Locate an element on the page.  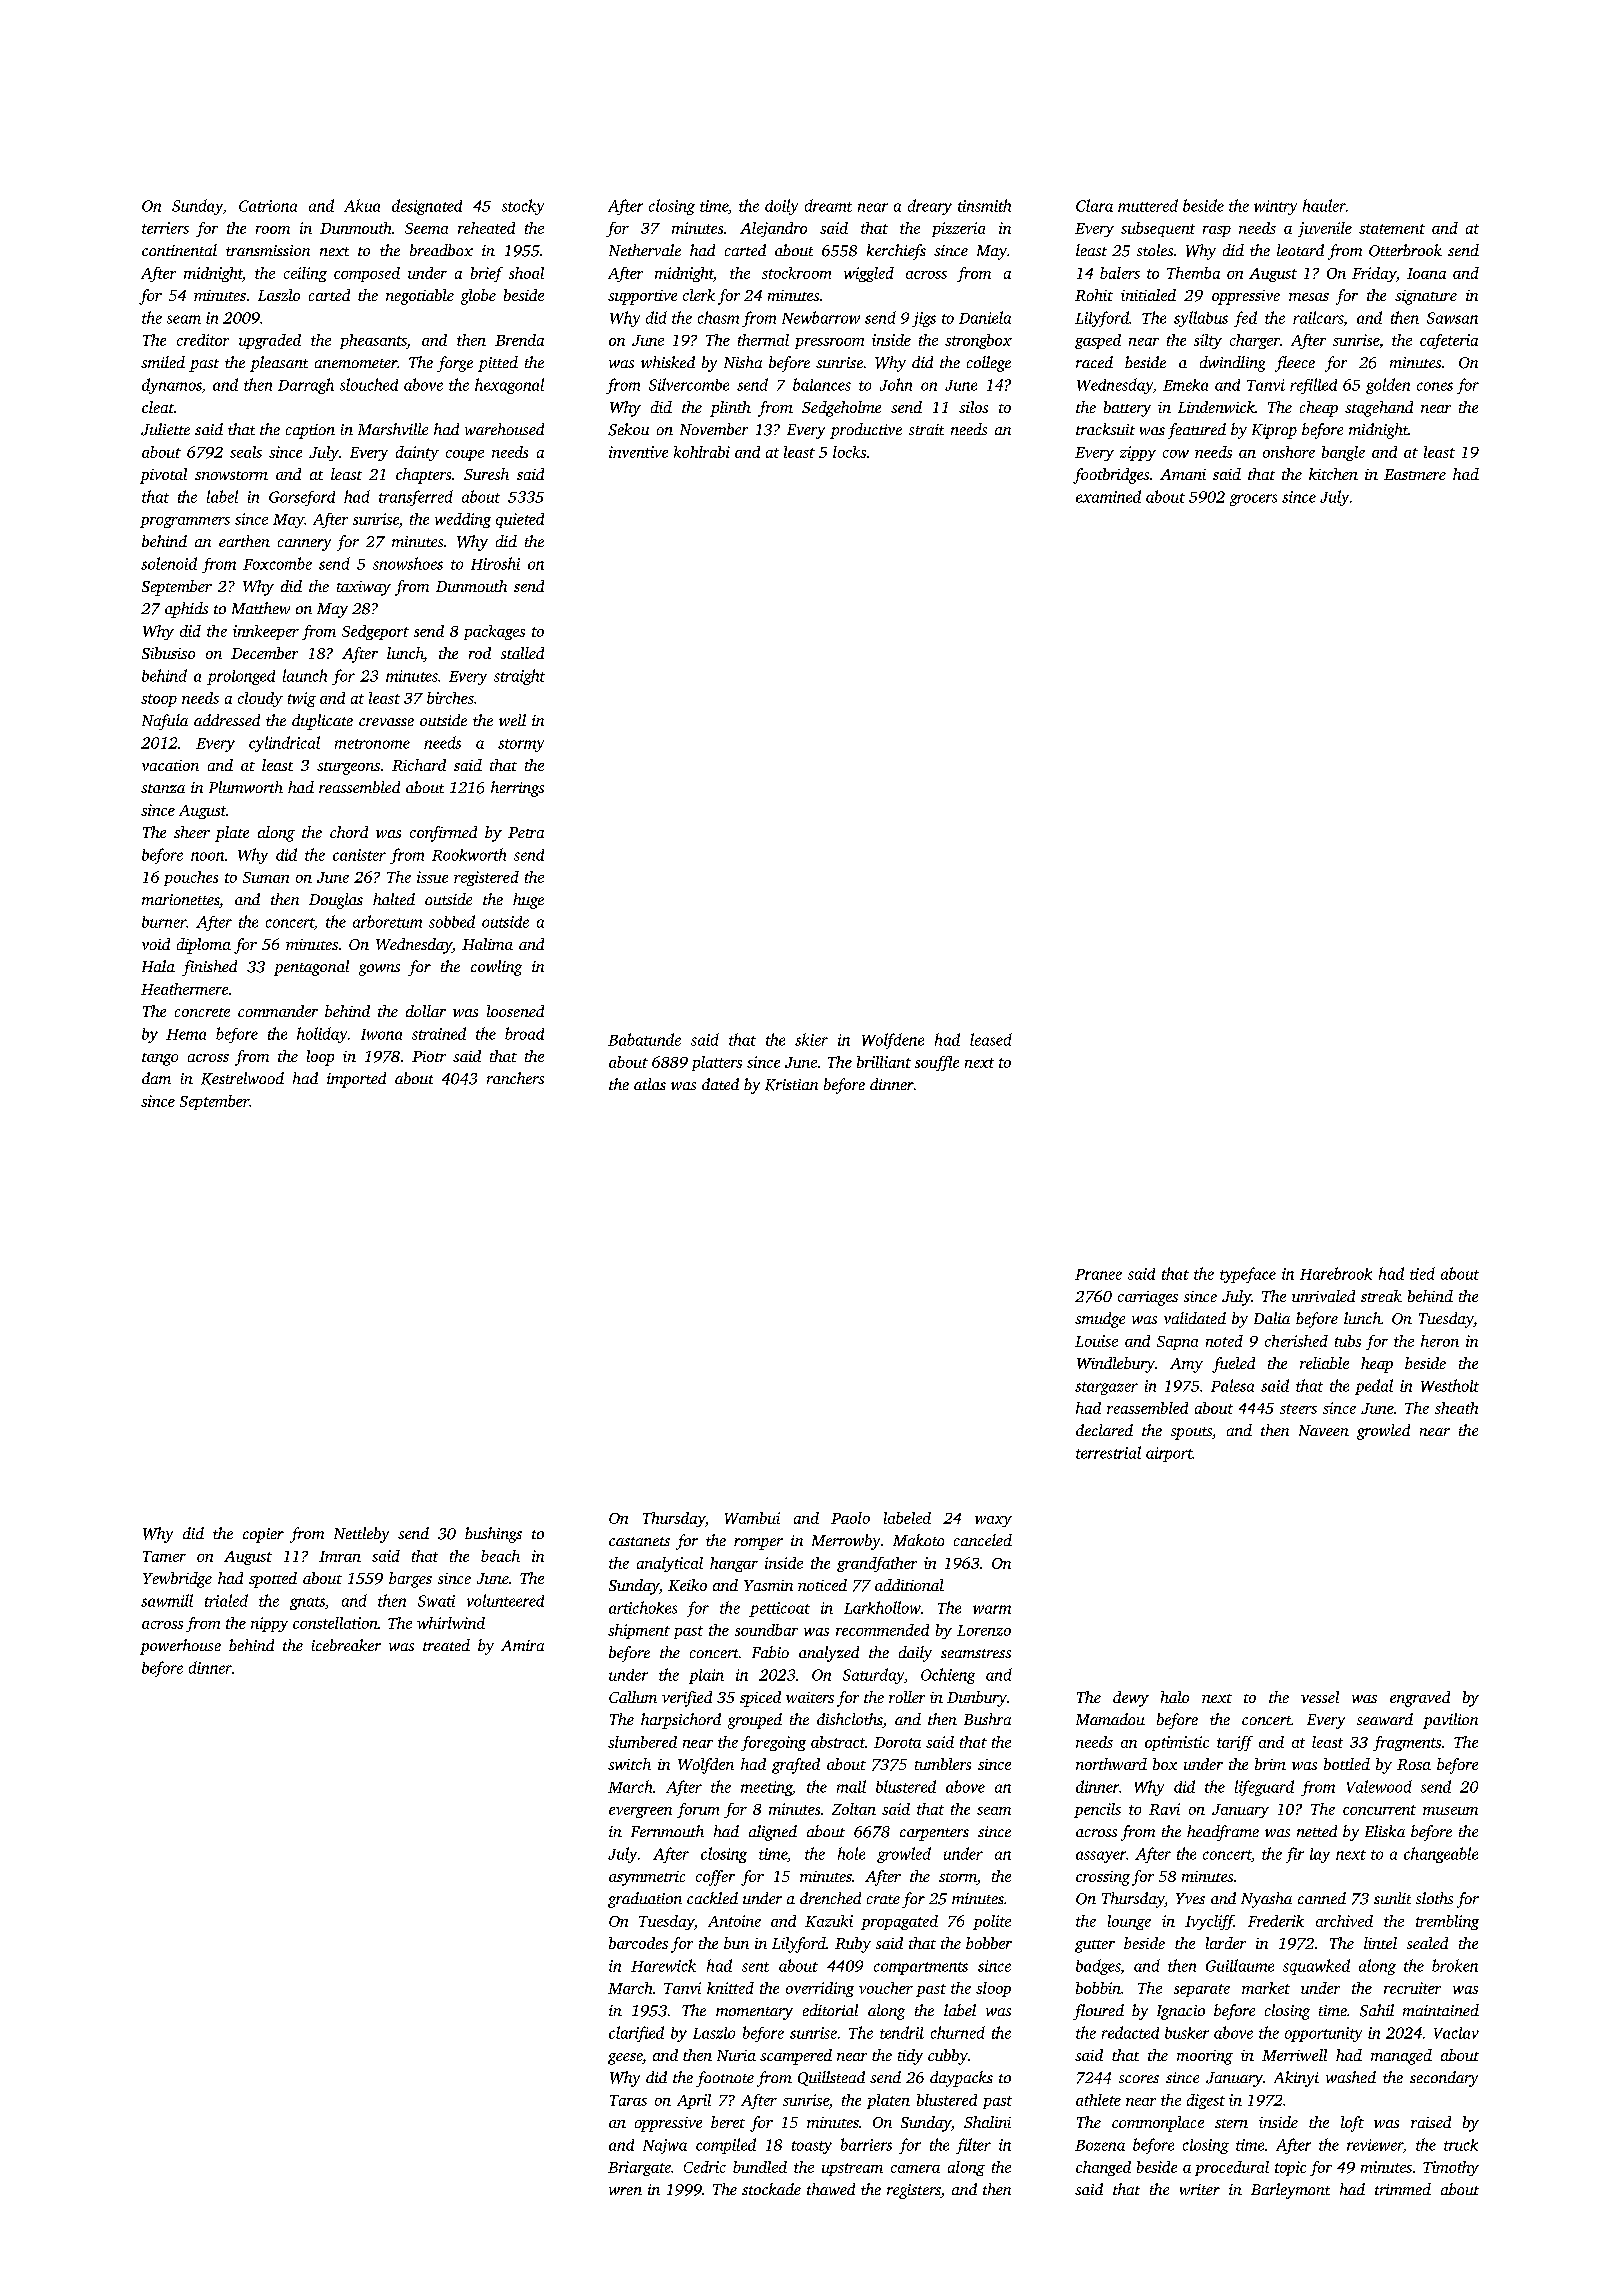
geese is located at coordinates (625, 2059).
